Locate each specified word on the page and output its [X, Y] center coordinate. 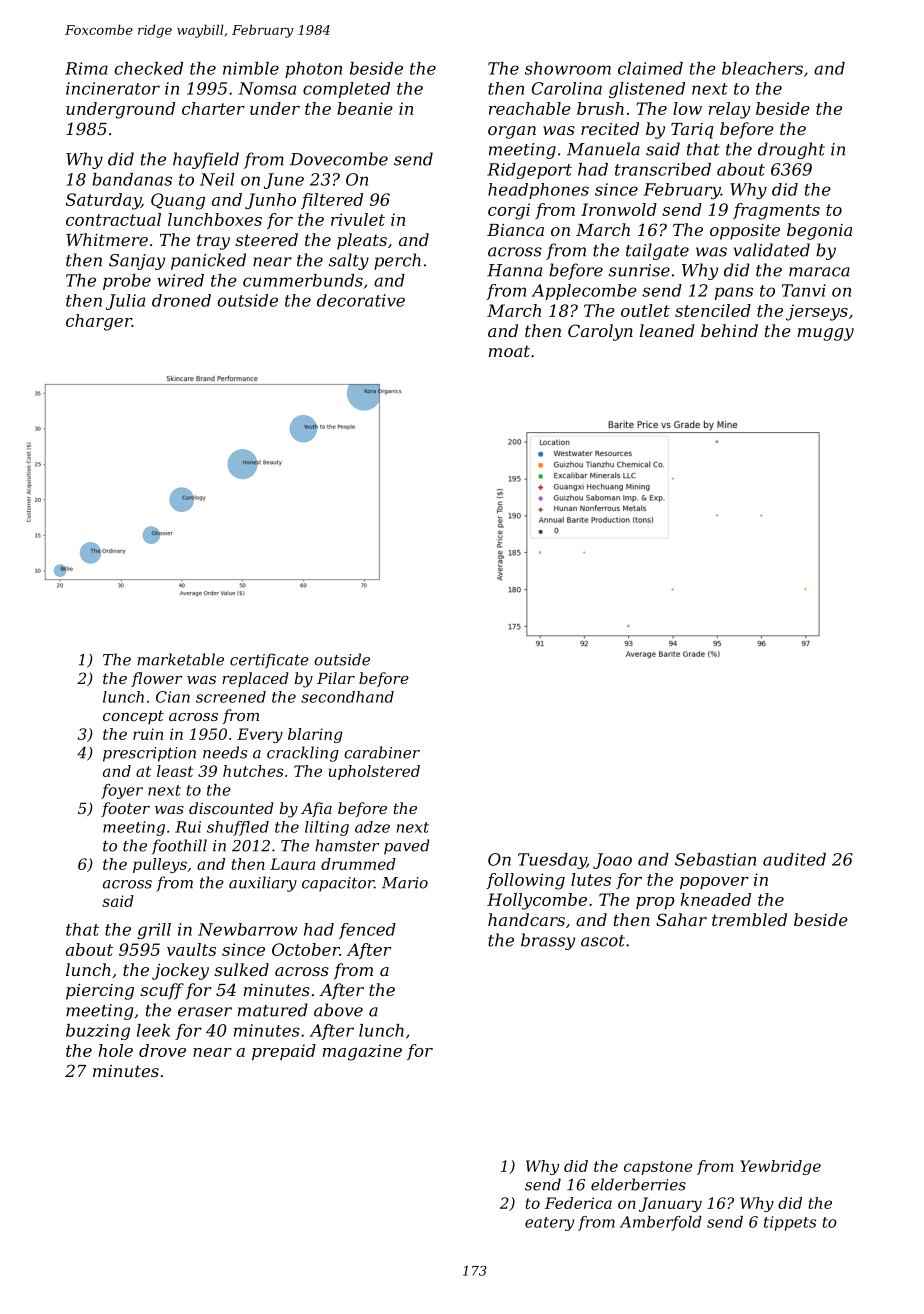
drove [162, 1050]
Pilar [336, 678]
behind [729, 330]
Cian [173, 697]
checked [148, 68]
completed [346, 90]
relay [729, 110]
